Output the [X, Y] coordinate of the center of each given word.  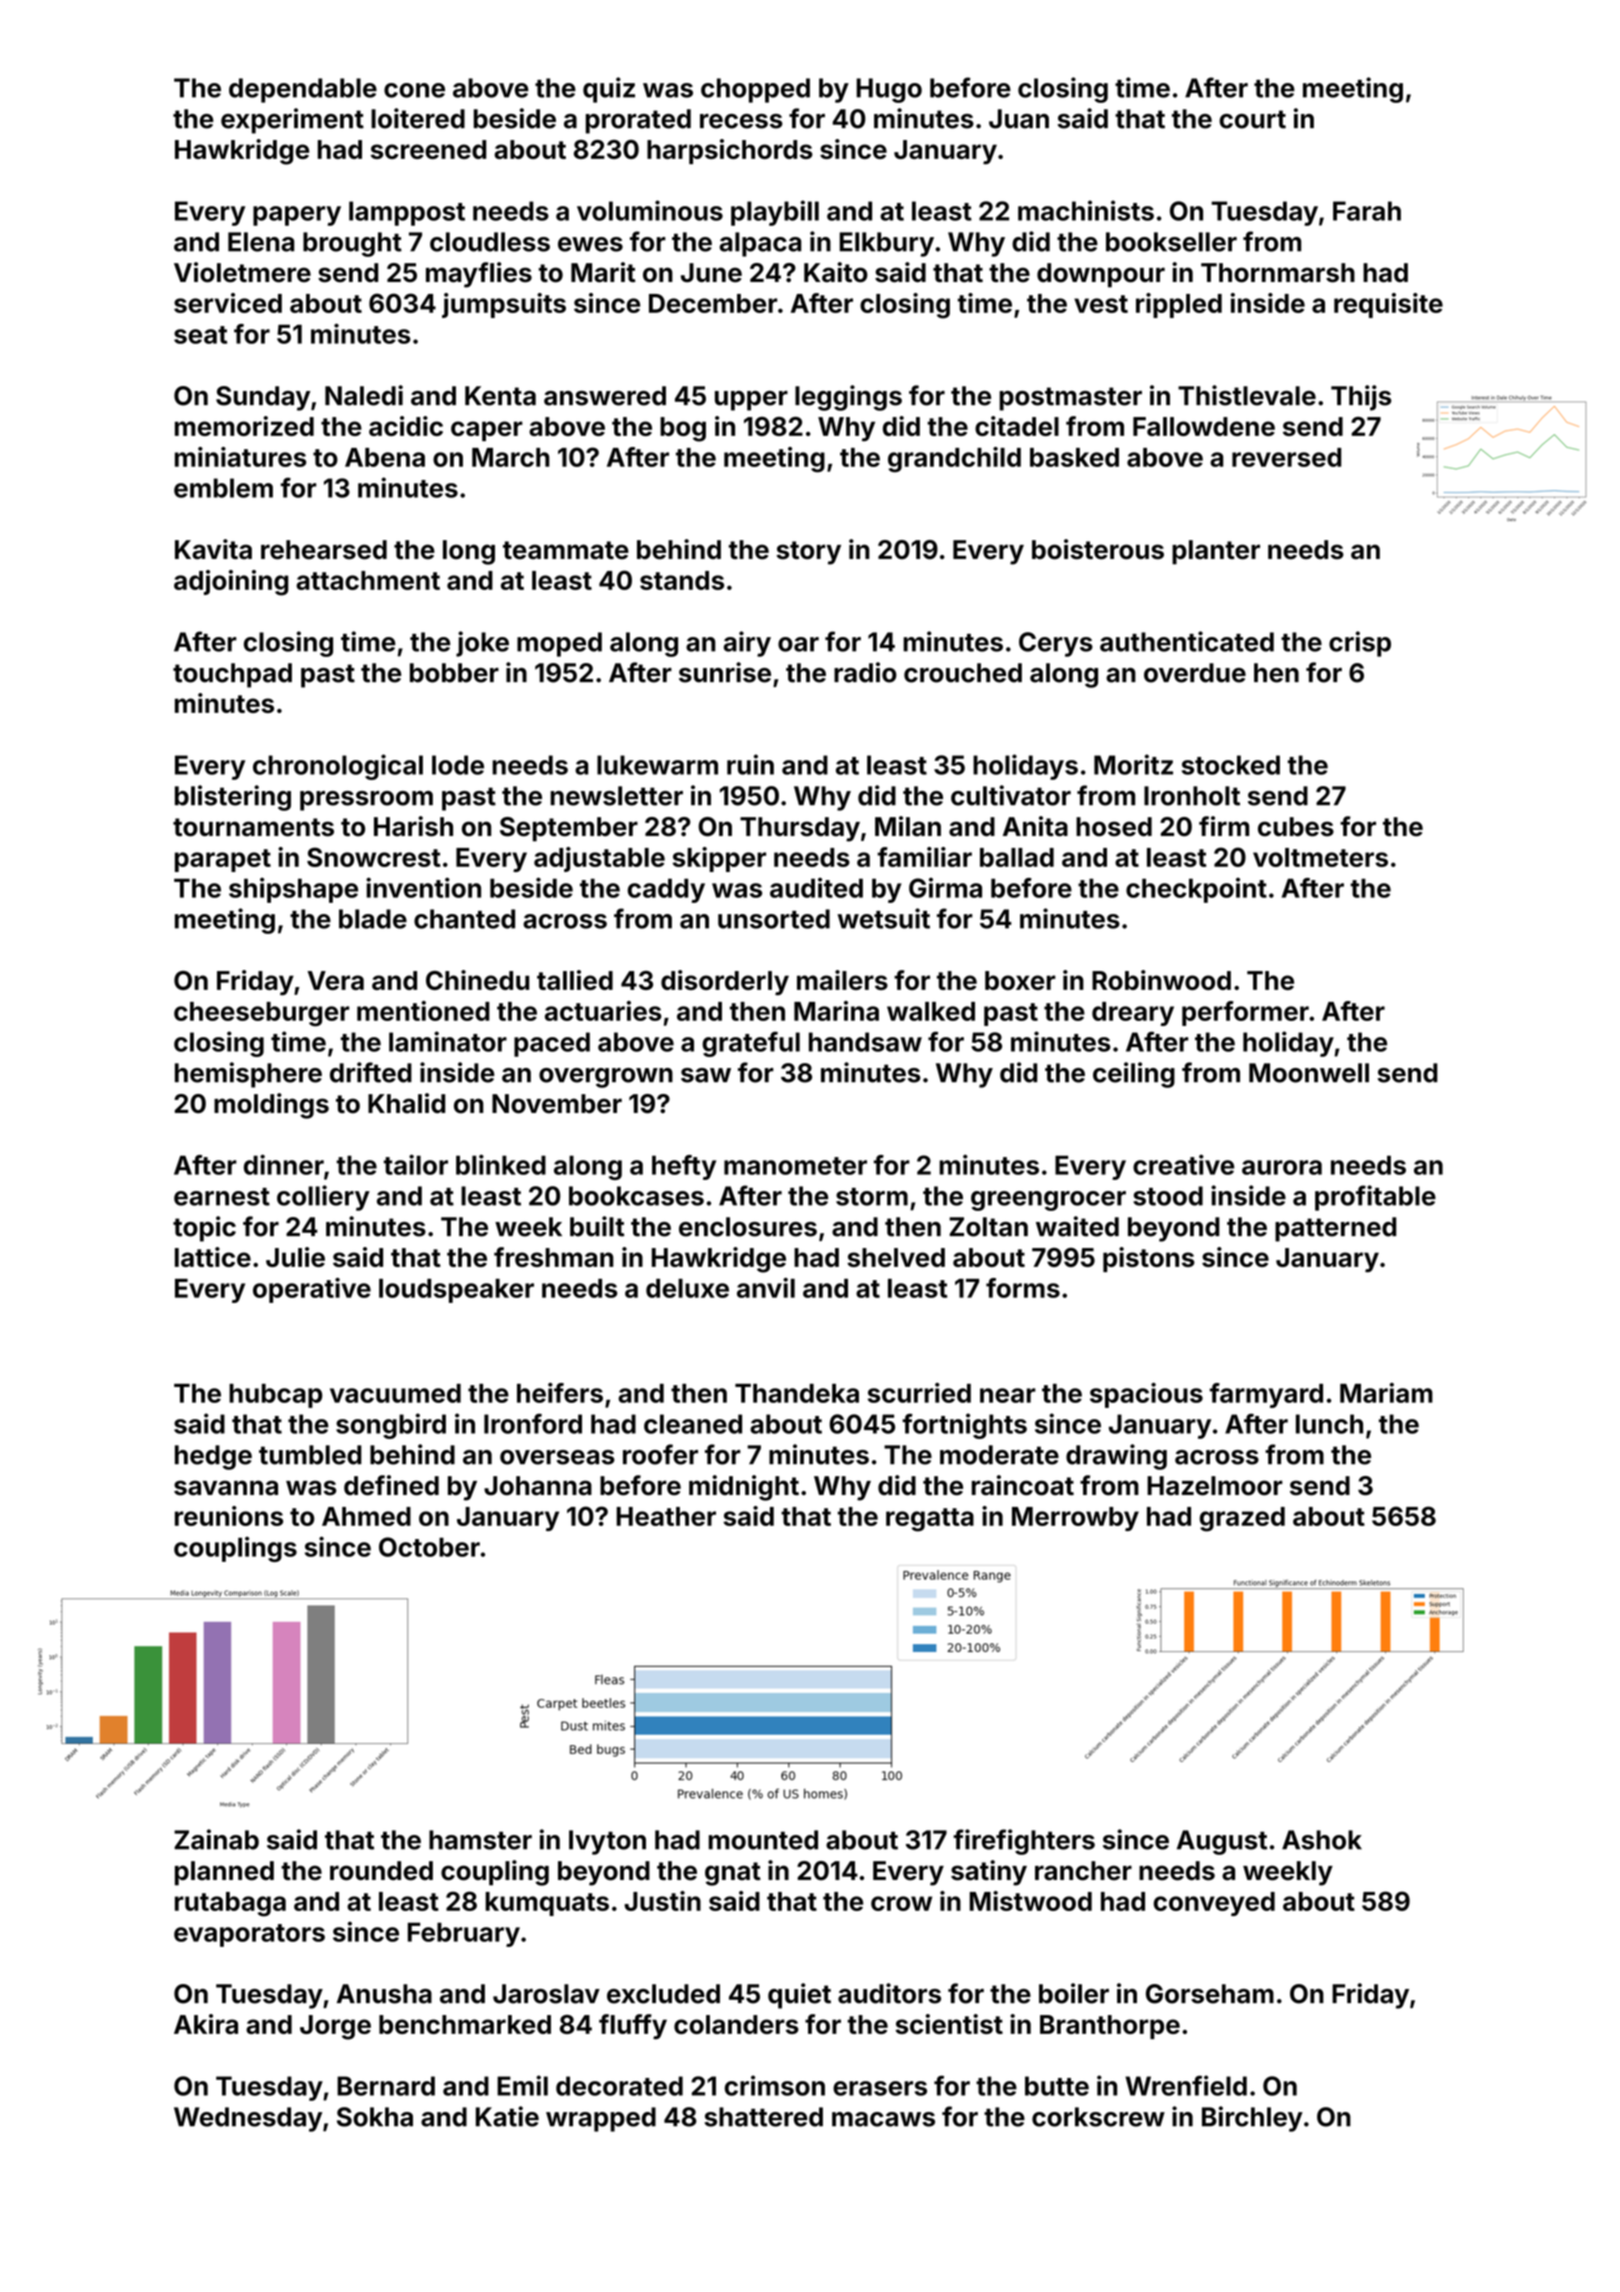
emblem [223, 488]
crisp [1360, 644]
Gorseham [1210, 1994]
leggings [848, 398]
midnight [744, 1488]
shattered [763, 2117]
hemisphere [248, 1075]
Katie [507, 2116]
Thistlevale [1247, 395]
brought [352, 244]
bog [683, 429]
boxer [1020, 980]
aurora [1282, 1167]
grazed [1242, 1519]
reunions [229, 1516]
